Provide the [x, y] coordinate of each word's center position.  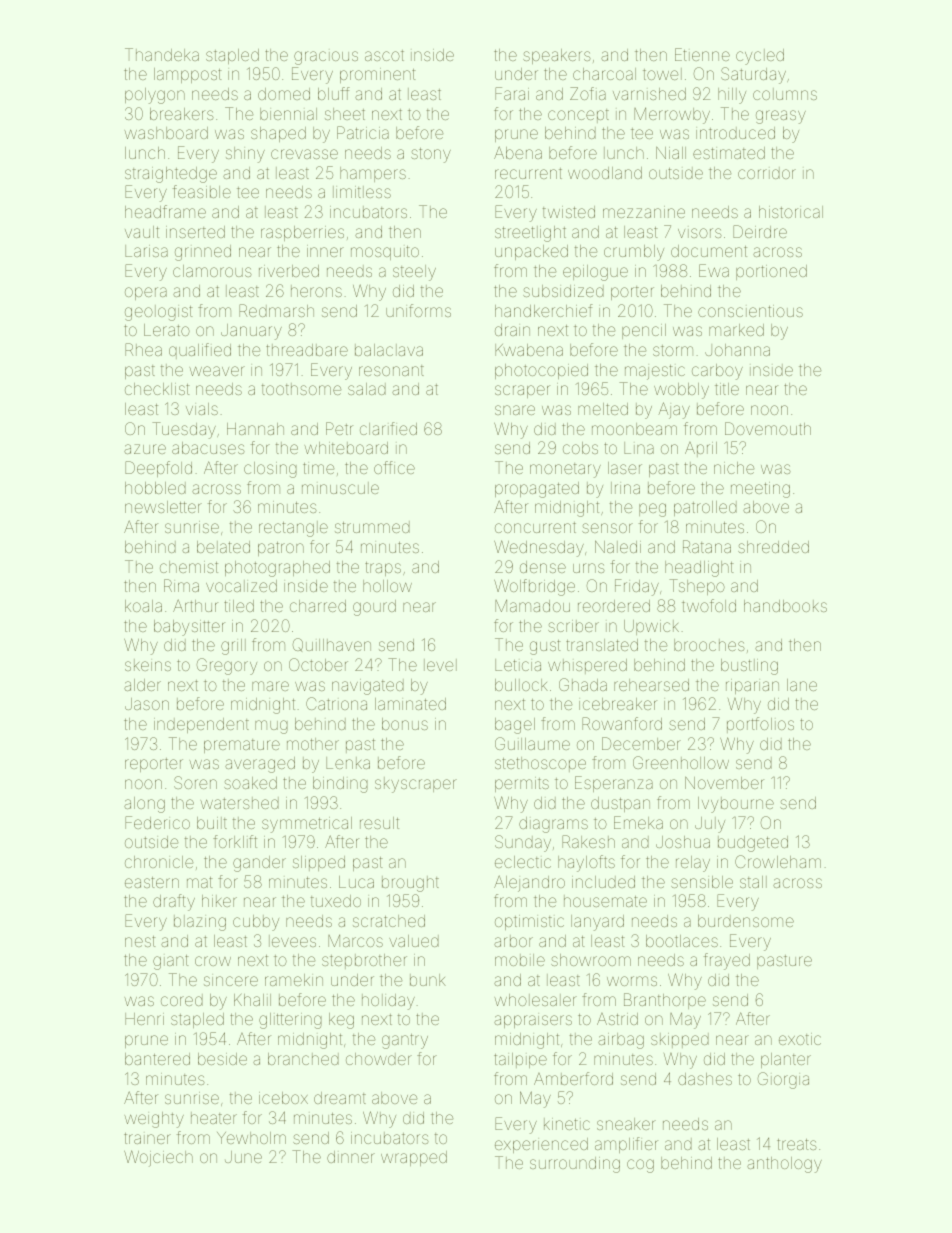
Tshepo [697, 587]
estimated [729, 153]
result [379, 823]
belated [223, 547]
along [144, 805]
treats [797, 1144]
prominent [378, 75]
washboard [166, 133]
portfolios [760, 725]
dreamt [340, 1098]
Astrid [617, 1019]
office [394, 467]
